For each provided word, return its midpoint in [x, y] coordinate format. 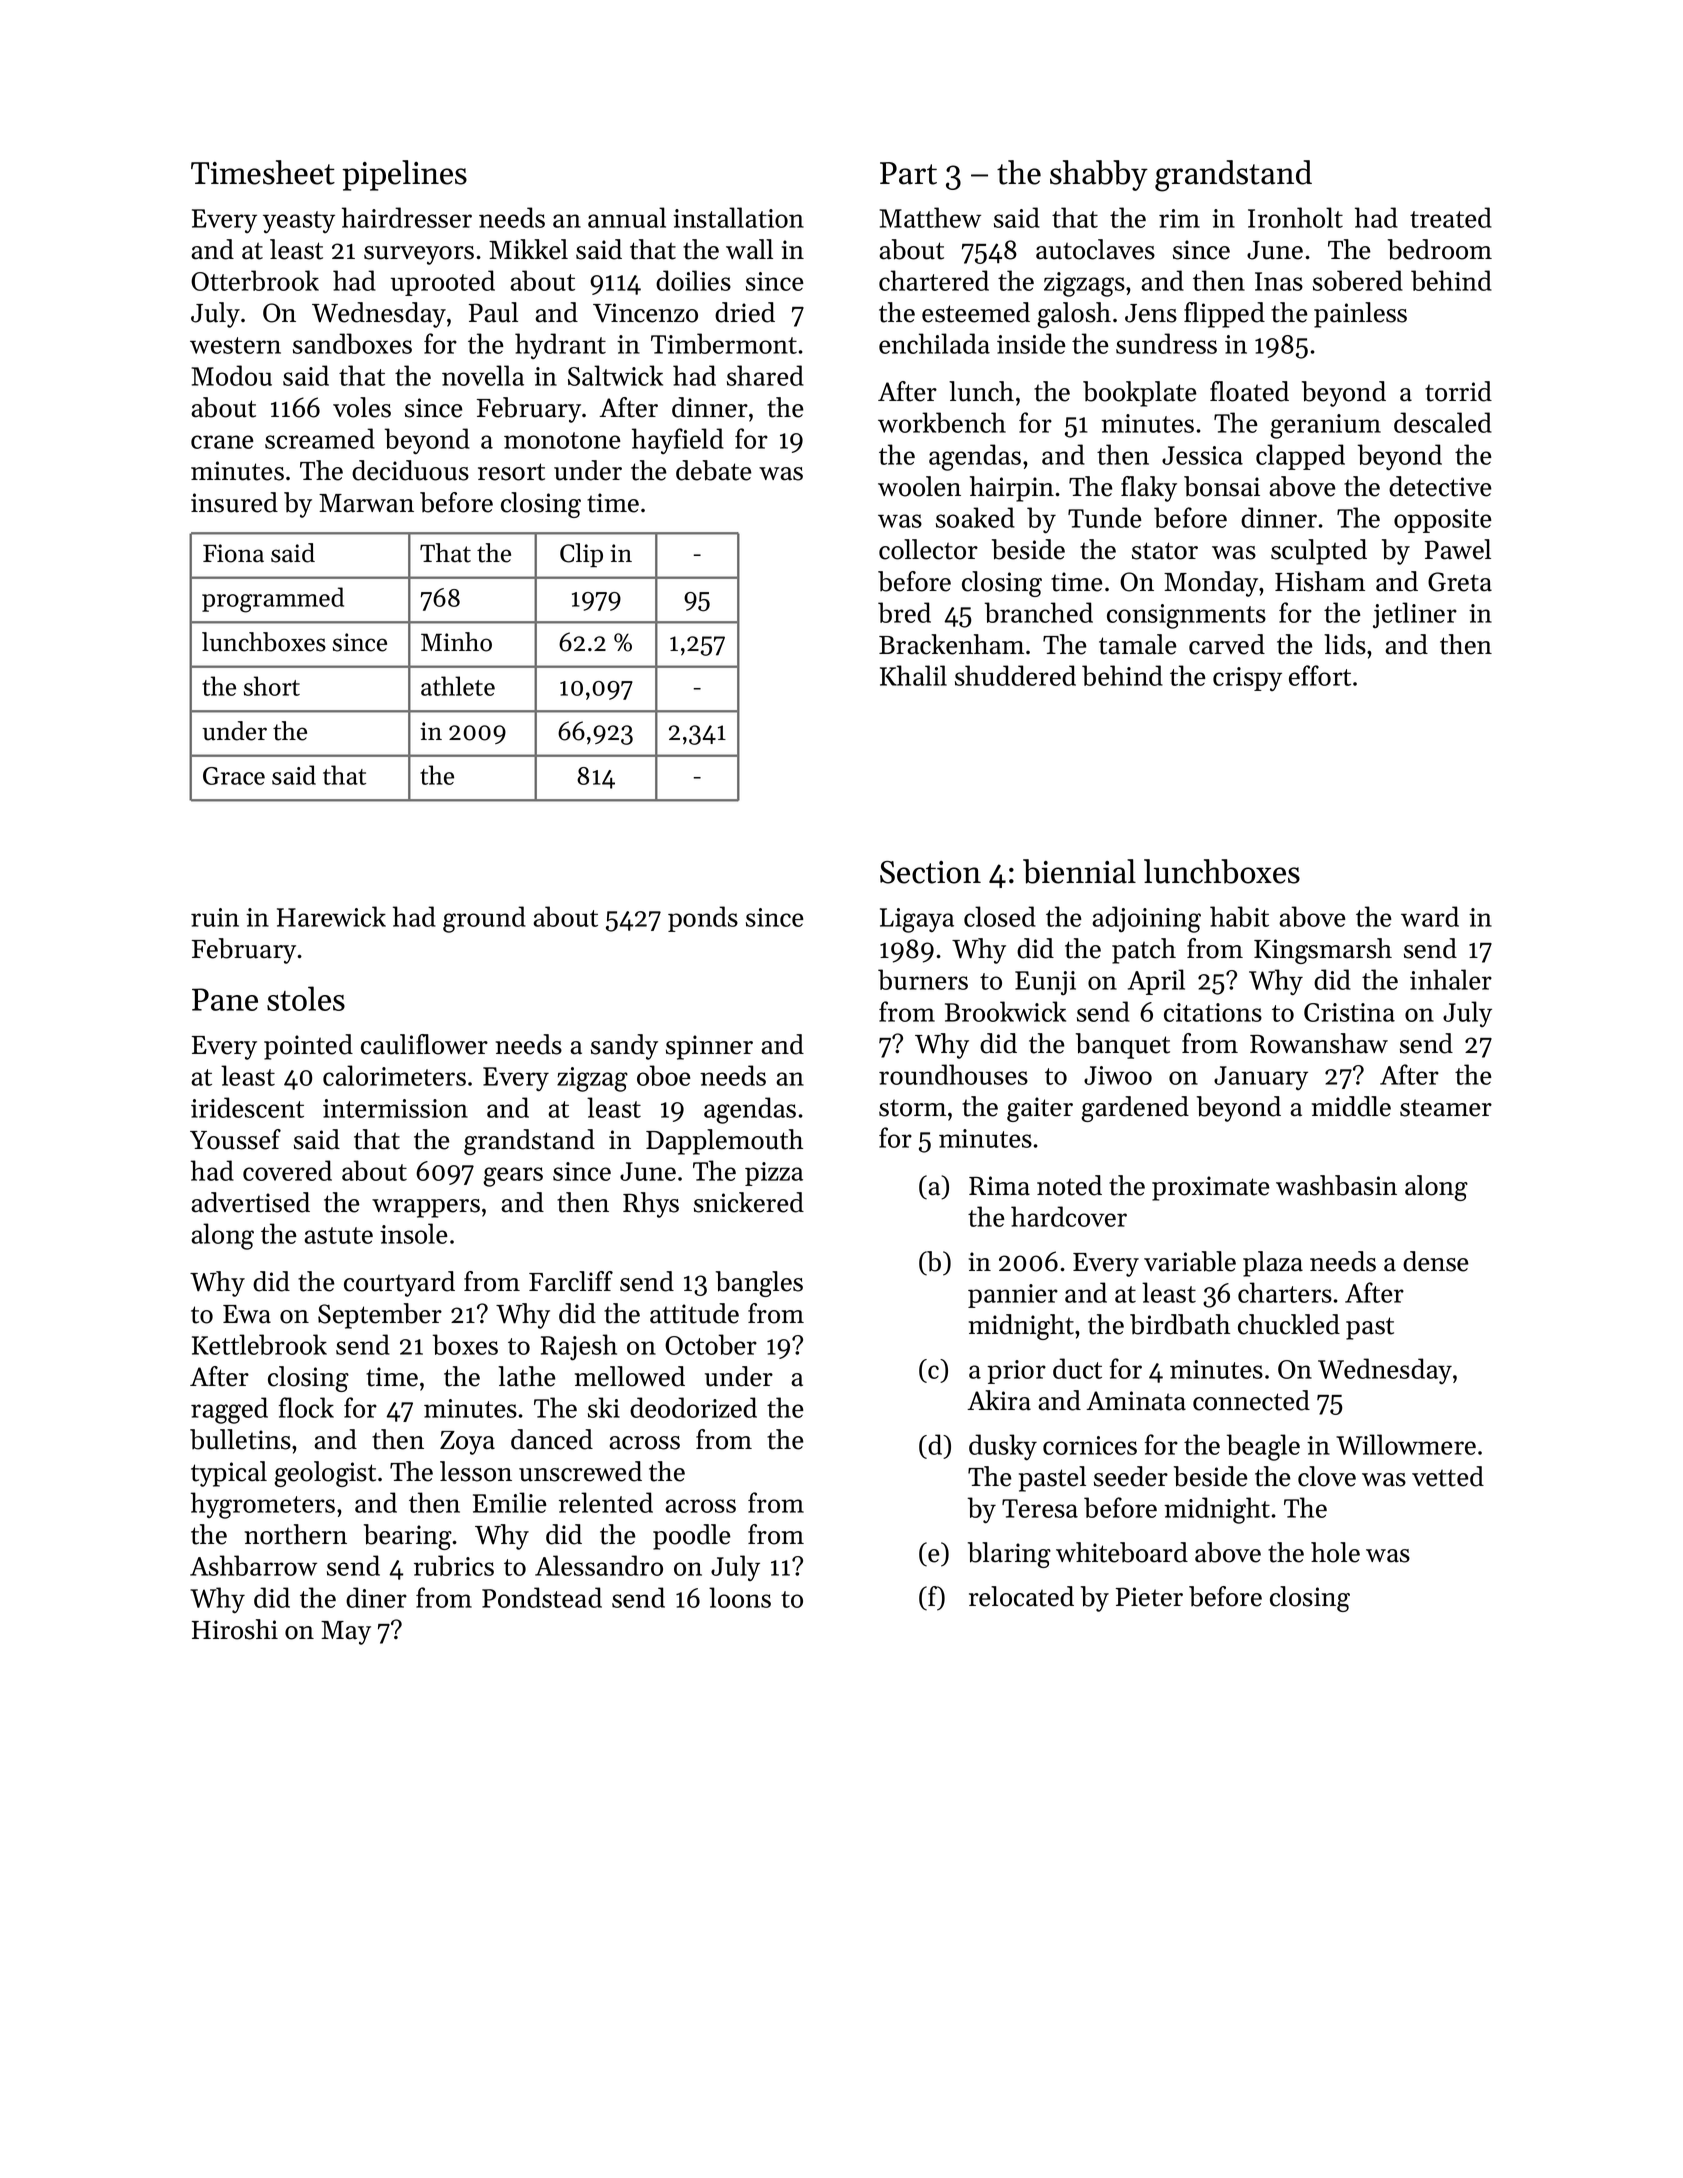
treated [1451, 217]
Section [930, 872]
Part [908, 173]
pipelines [404, 175]
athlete [458, 686]
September [380, 1316]
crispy [1247, 679]
